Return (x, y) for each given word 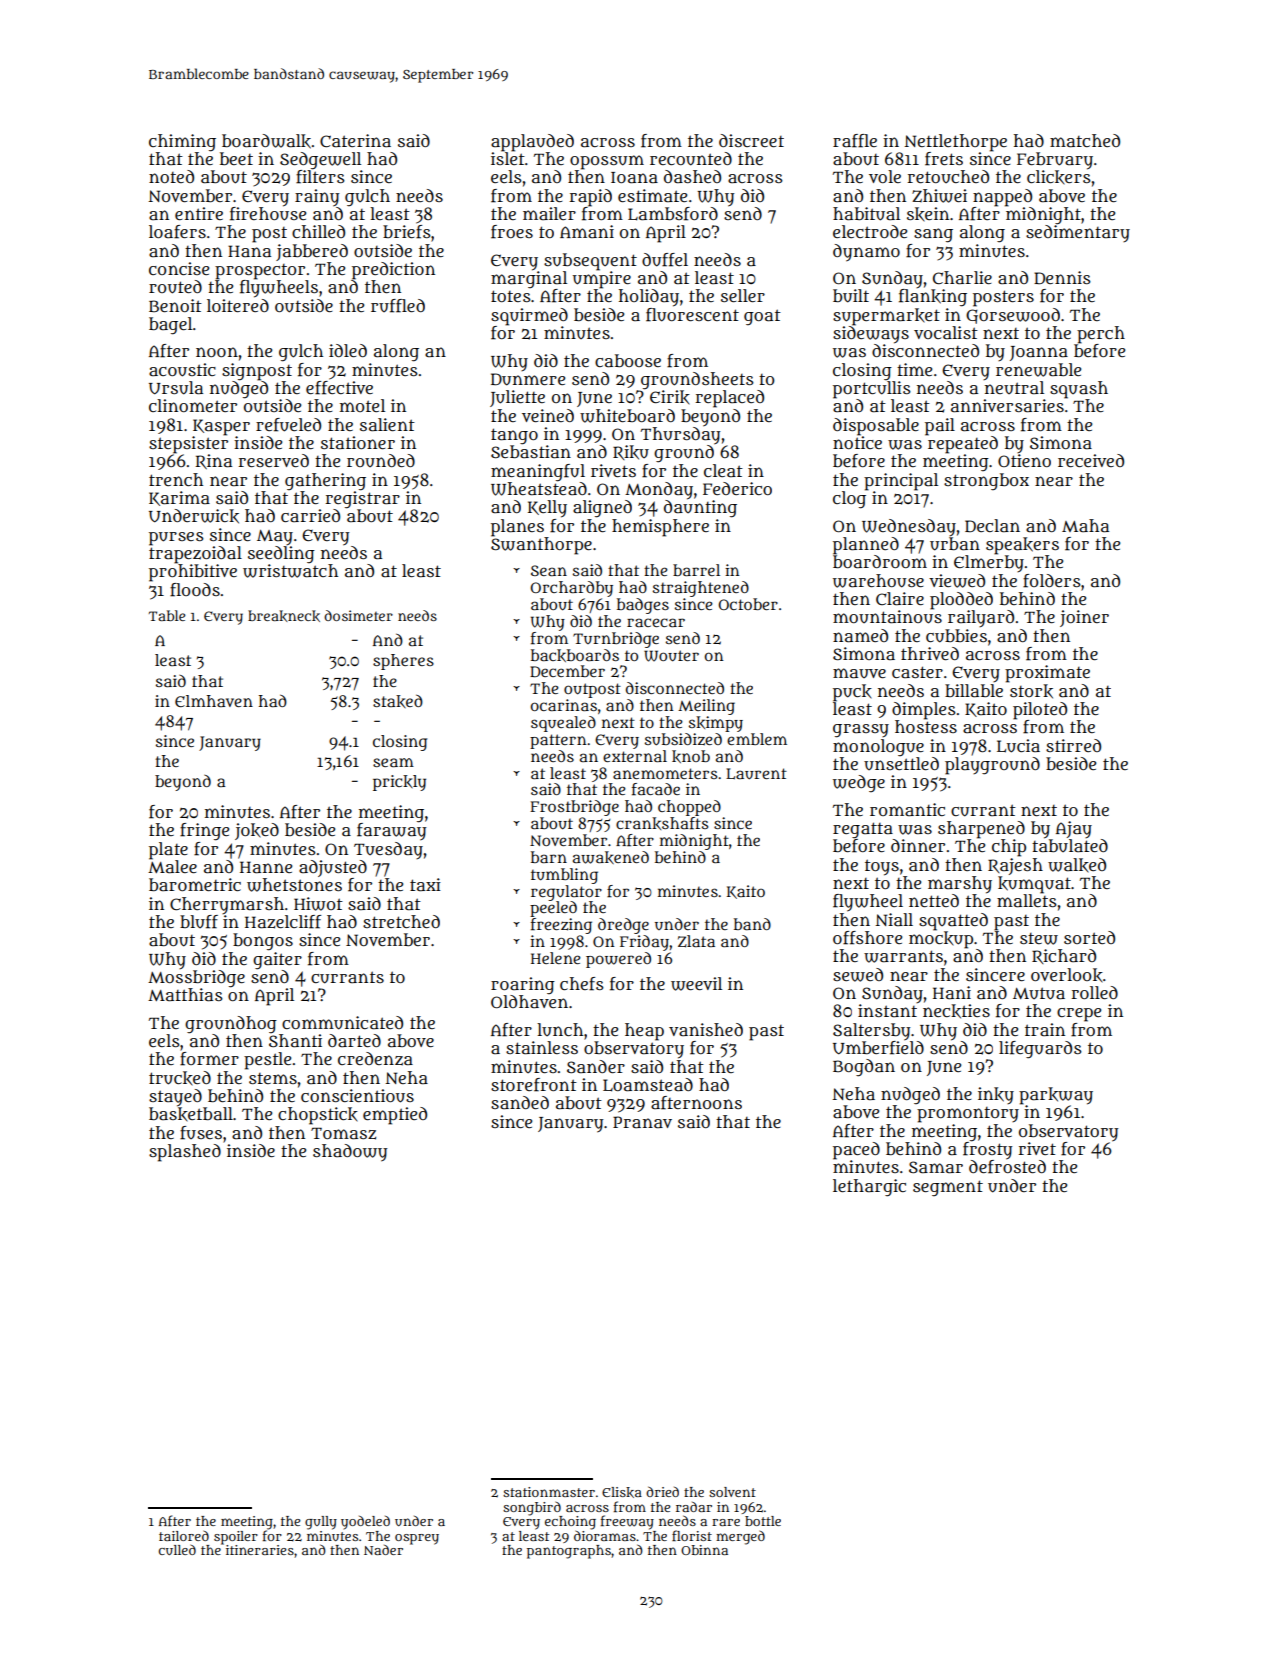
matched (1085, 140)
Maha (1085, 525)
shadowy (350, 1153)
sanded (520, 1102)
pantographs (569, 1552)
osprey (417, 1539)
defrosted (1007, 1166)
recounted (691, 159)
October (748, 604)
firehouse (268, 213)
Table (167, 615)
